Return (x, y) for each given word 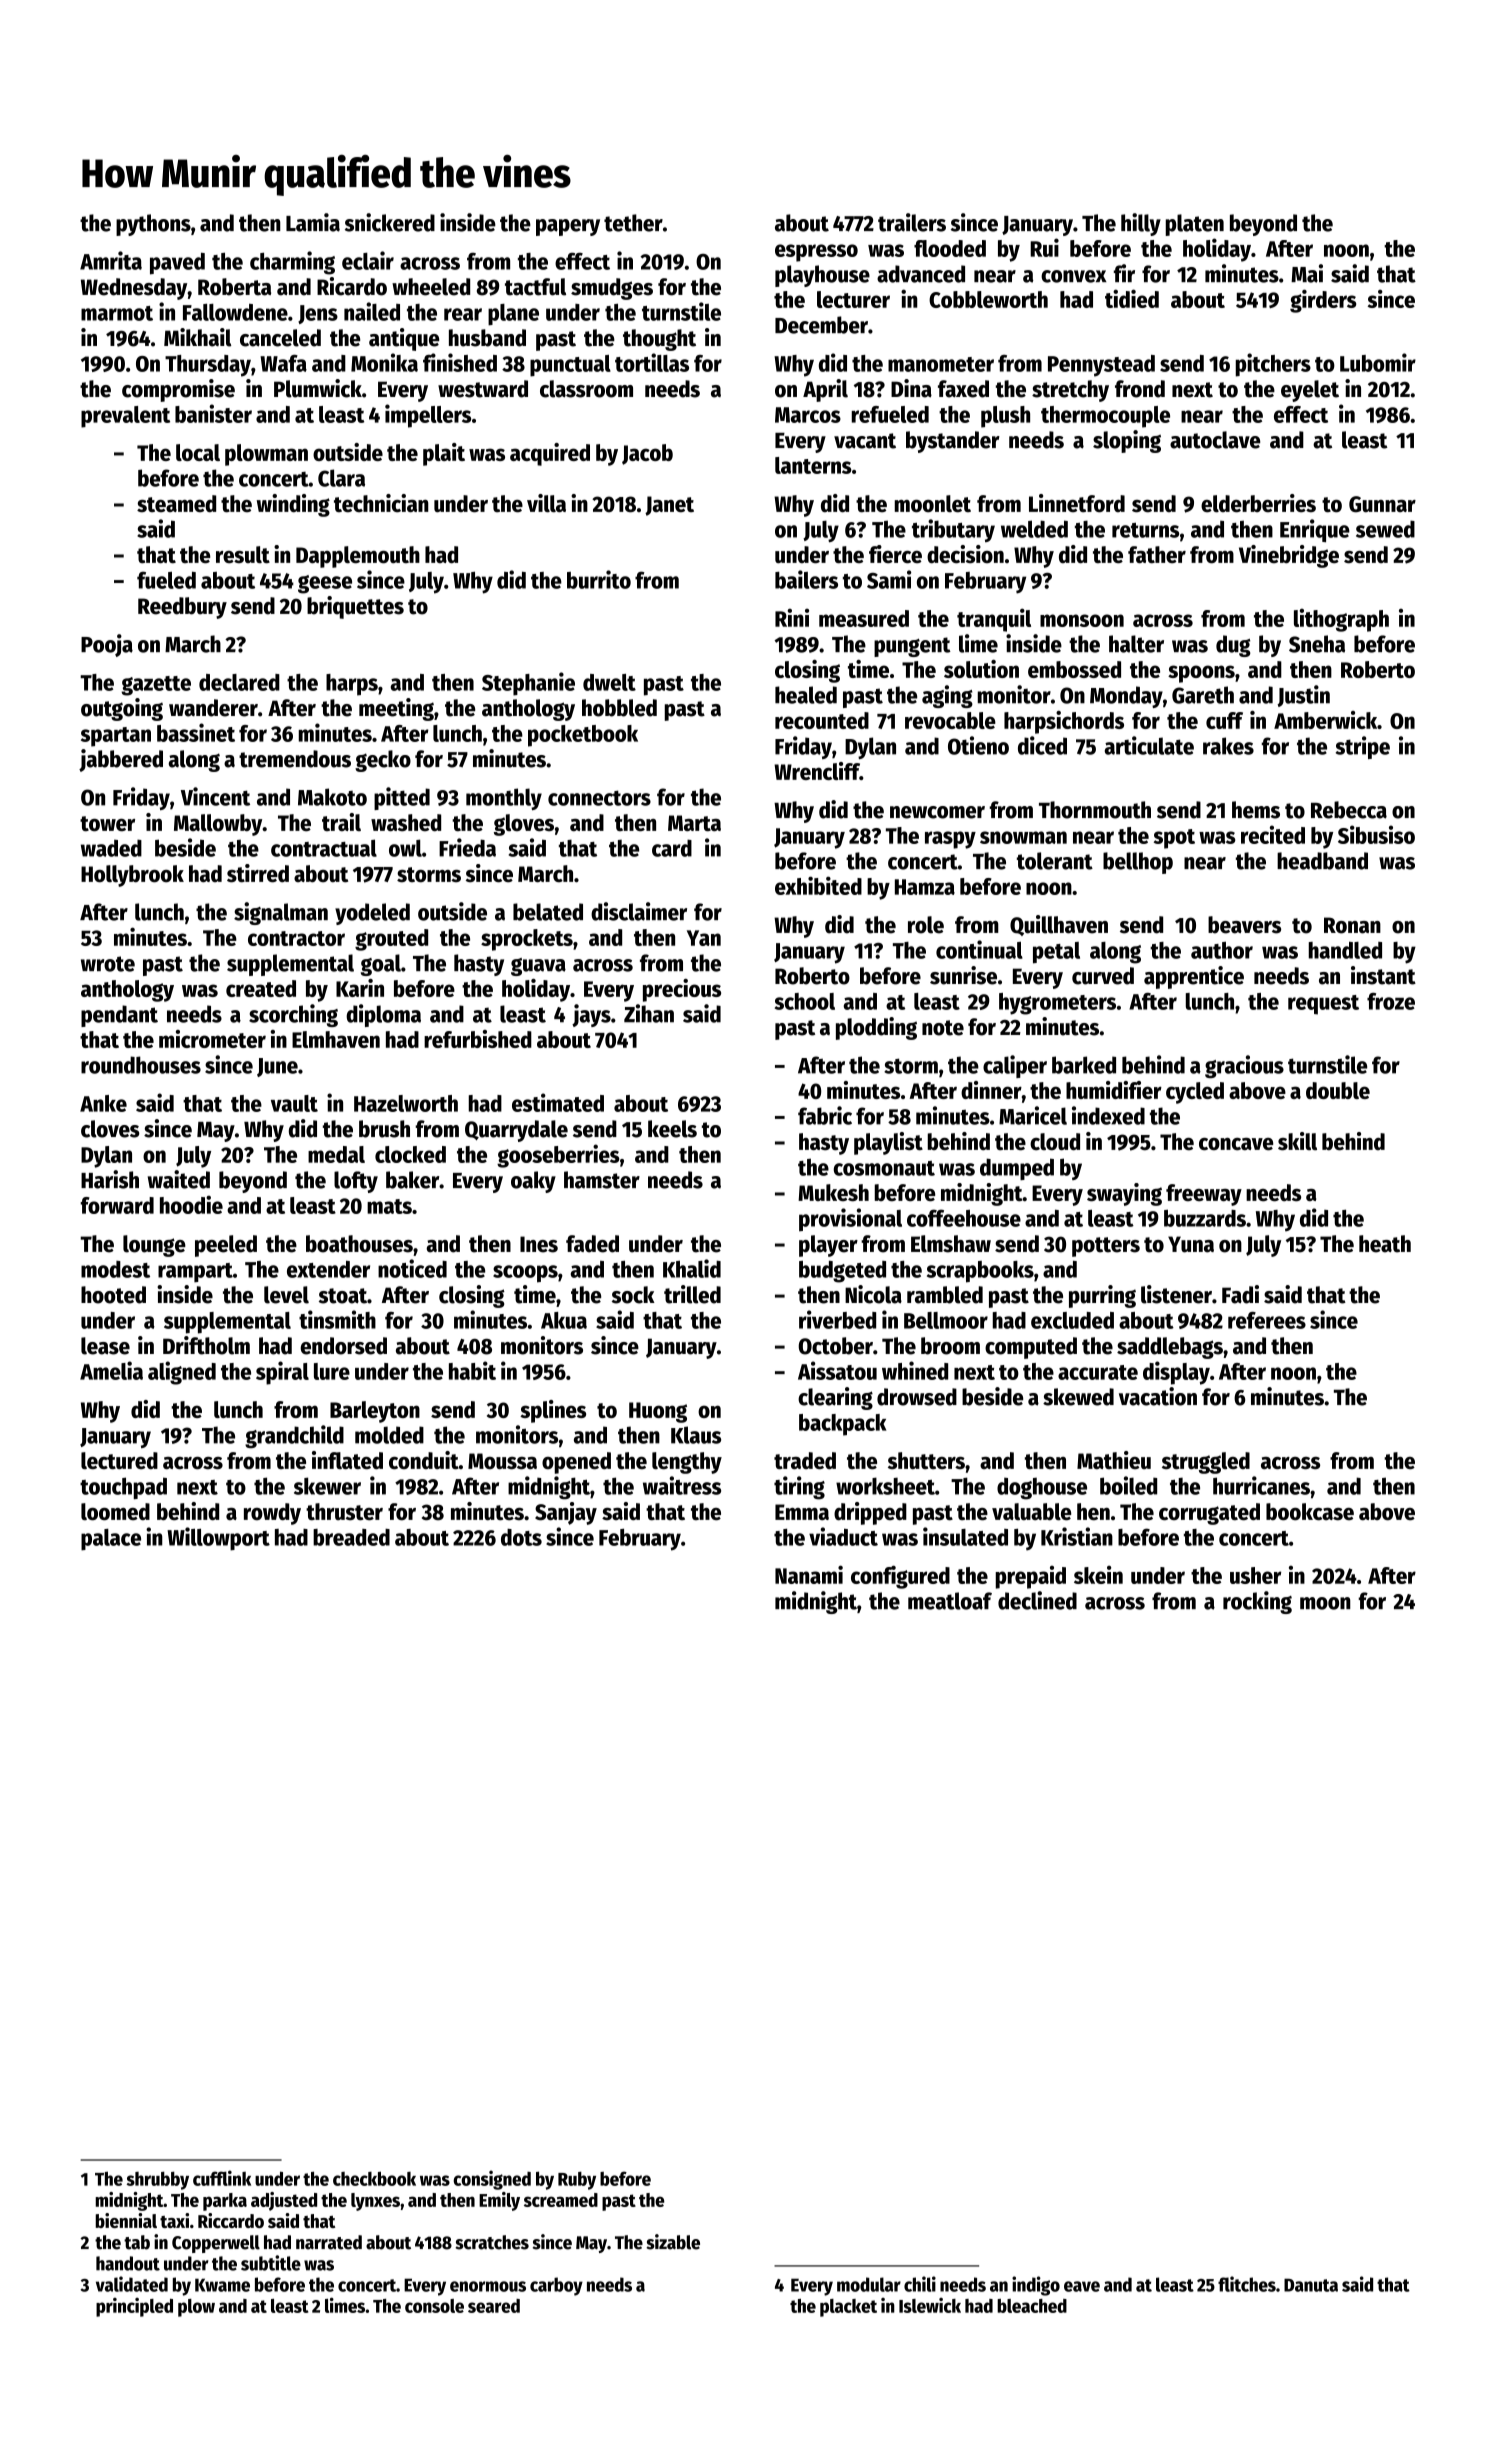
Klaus (696, 1435)
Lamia (313, 222)
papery (568, 227)
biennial (126, 2220)
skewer (327, 1486)
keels (672, 1129)
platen (1195, 225)
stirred (258, 873)
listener (1176, 1294)
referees (1267, 1320)
